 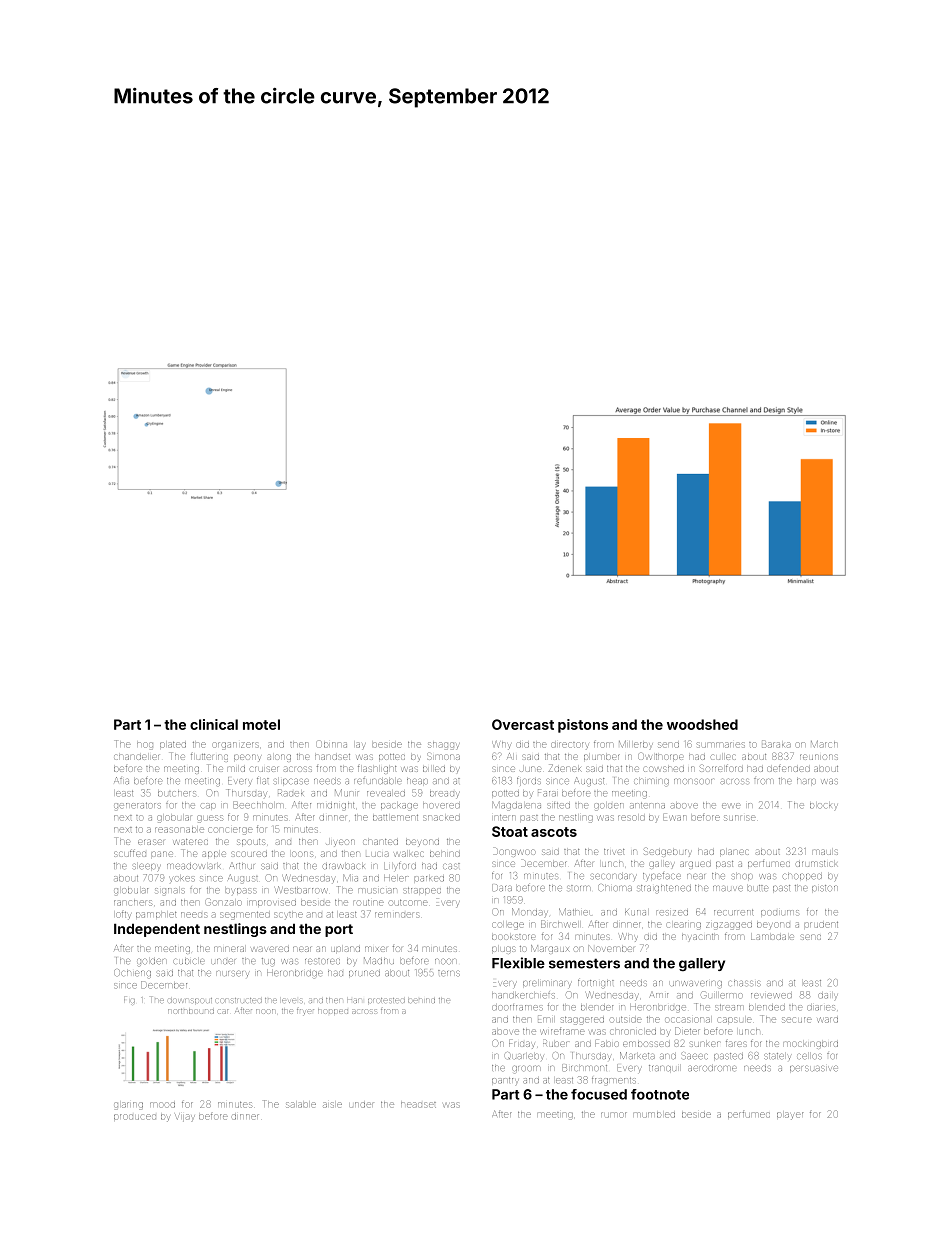 I want to click on walked, so click(x=409, y=854).
